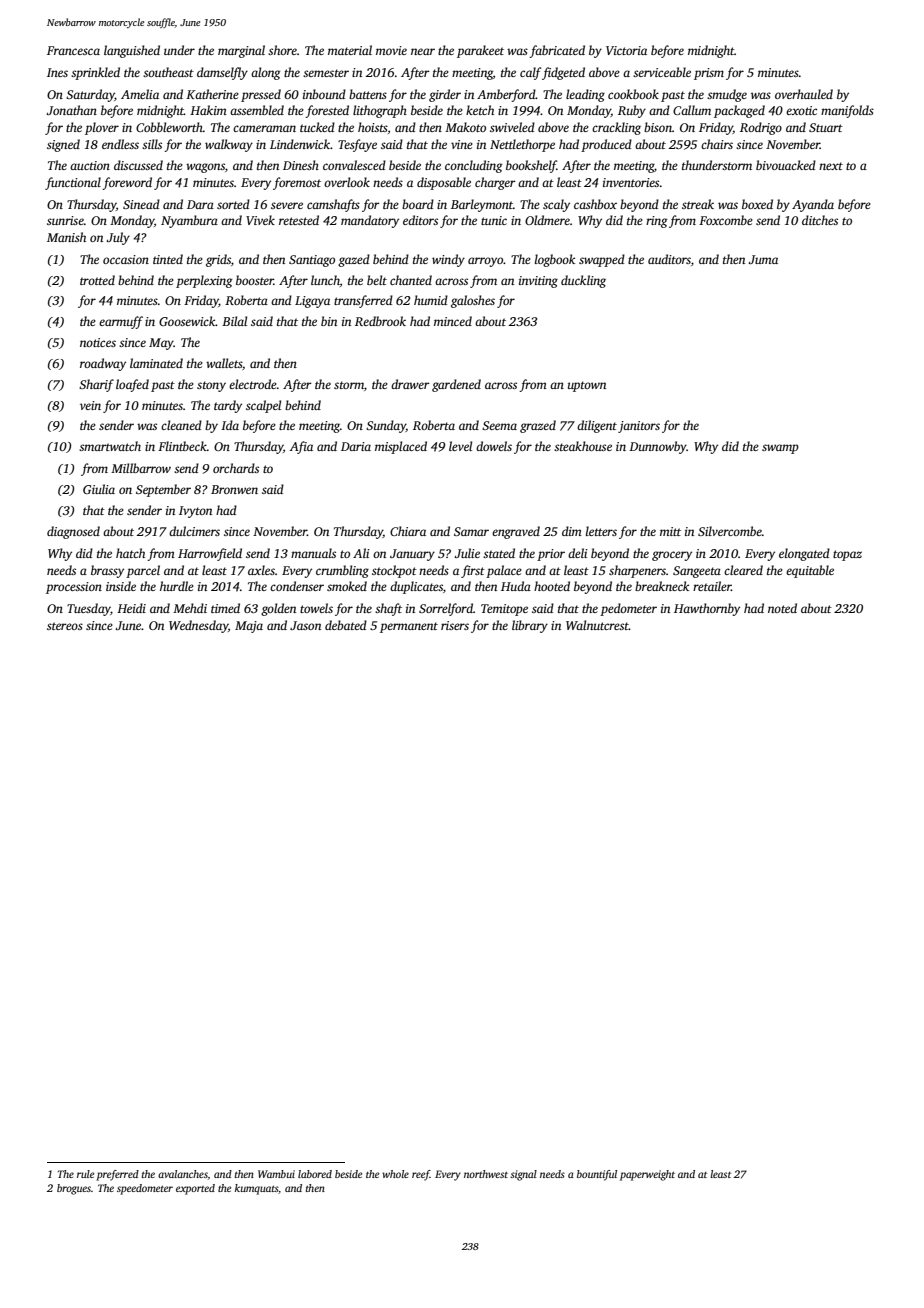 The width and height of the image is (924, 1308). Describe the element at coordinates (99, 489) in the image. I see `Giulia` at that location.
